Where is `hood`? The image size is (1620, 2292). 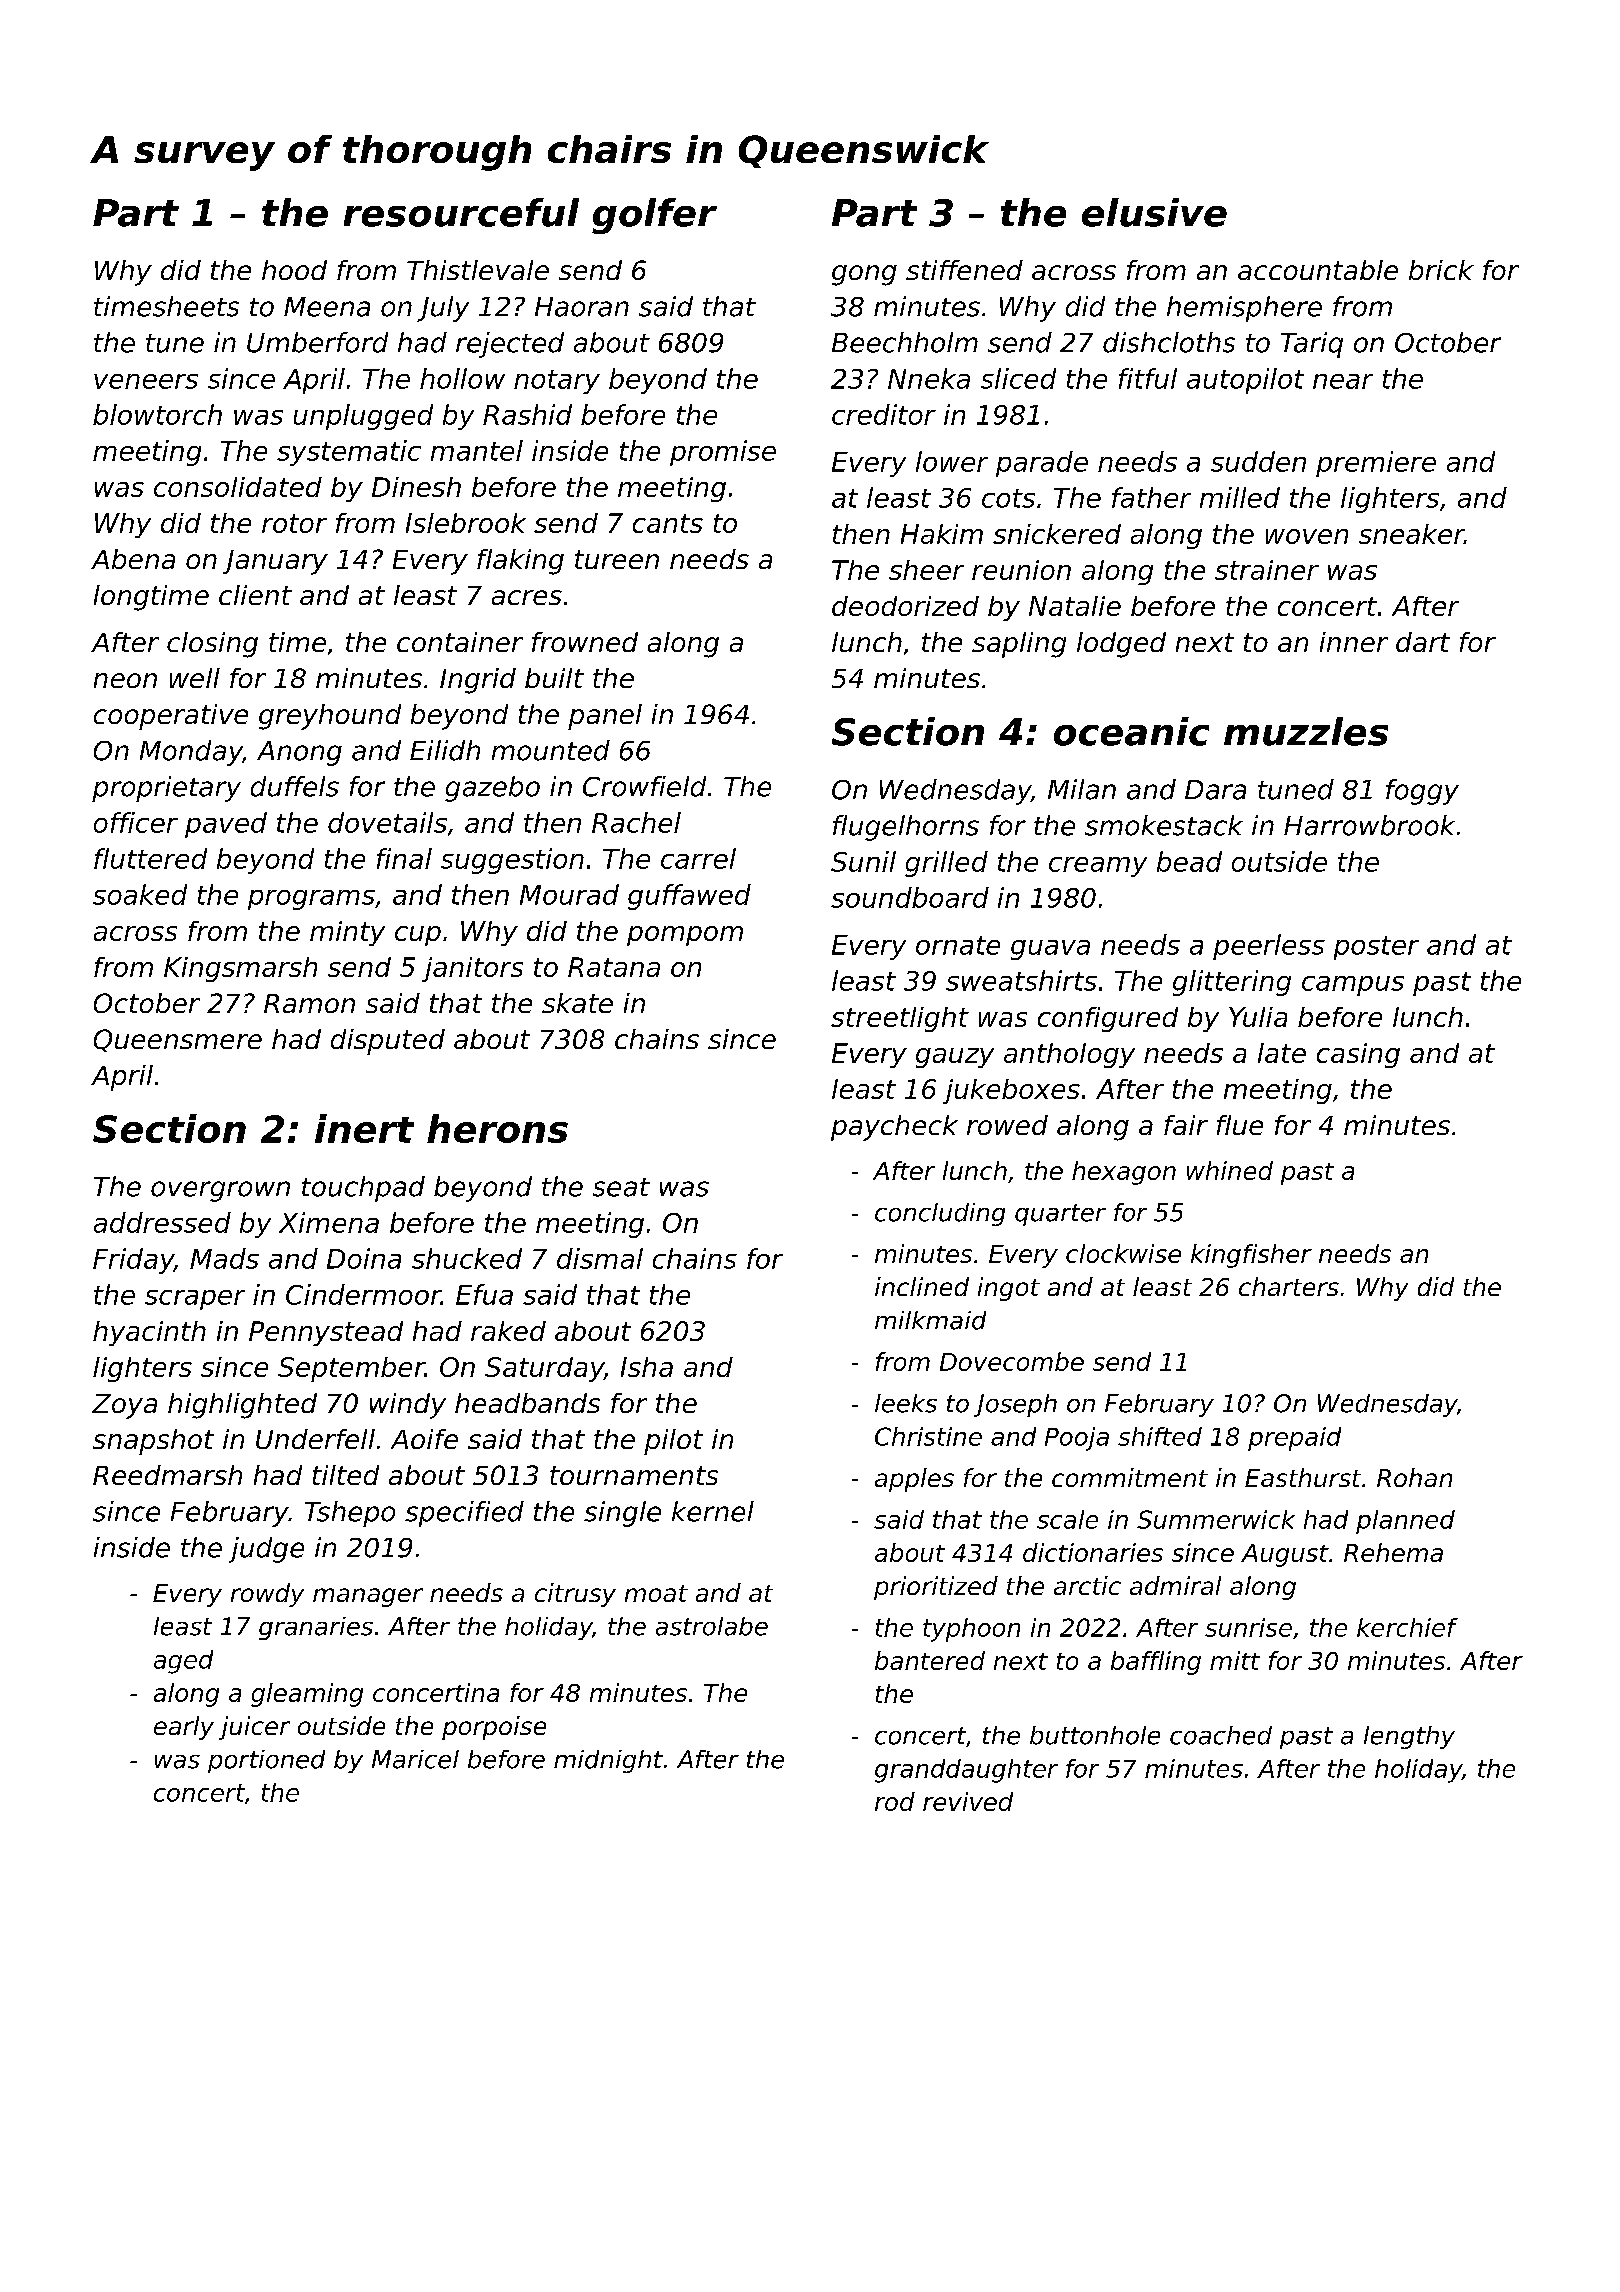 hood is located at coordinates (294, 270).
